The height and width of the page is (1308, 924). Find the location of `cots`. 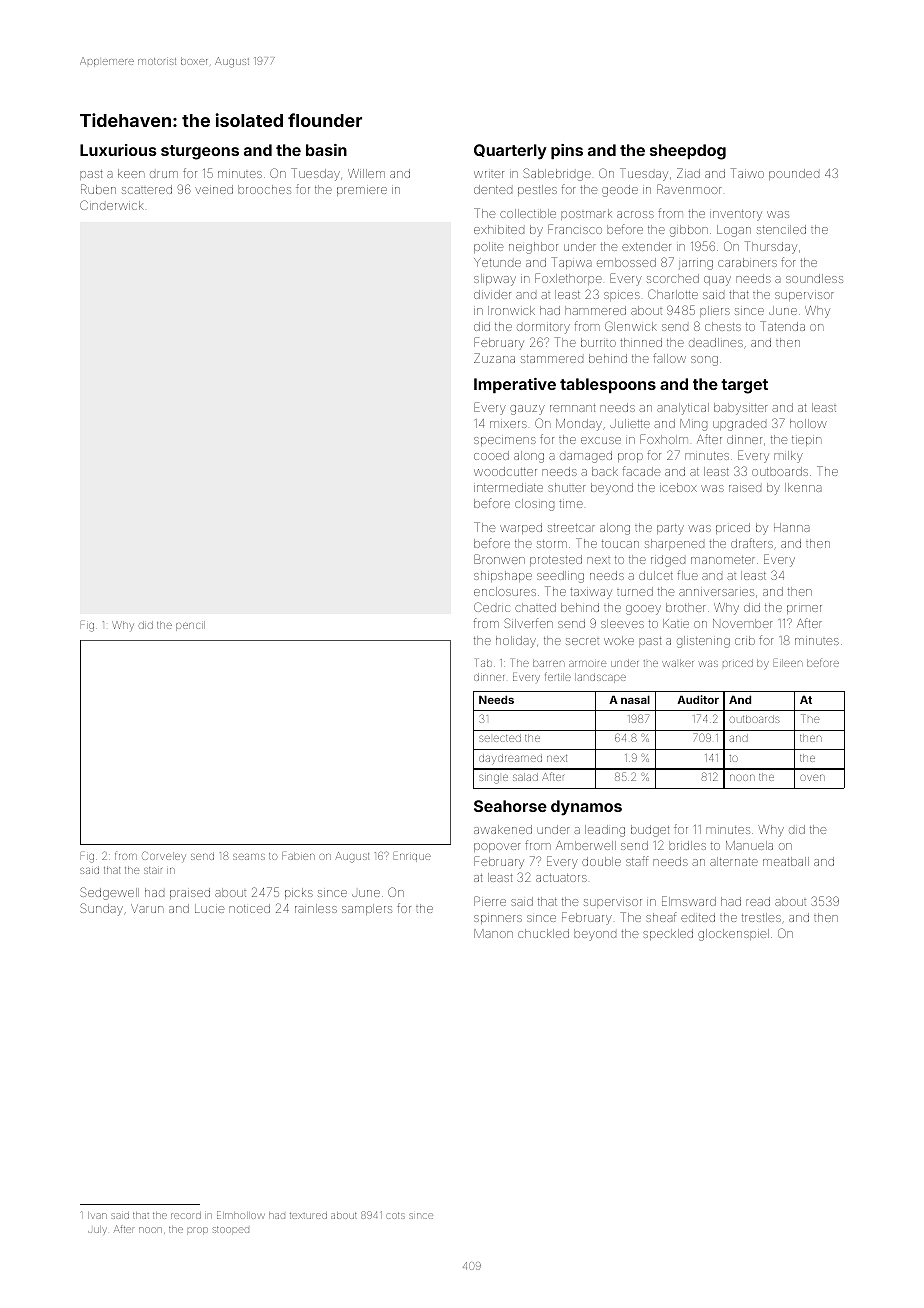

cots is located at coordinates (395, 1216).
